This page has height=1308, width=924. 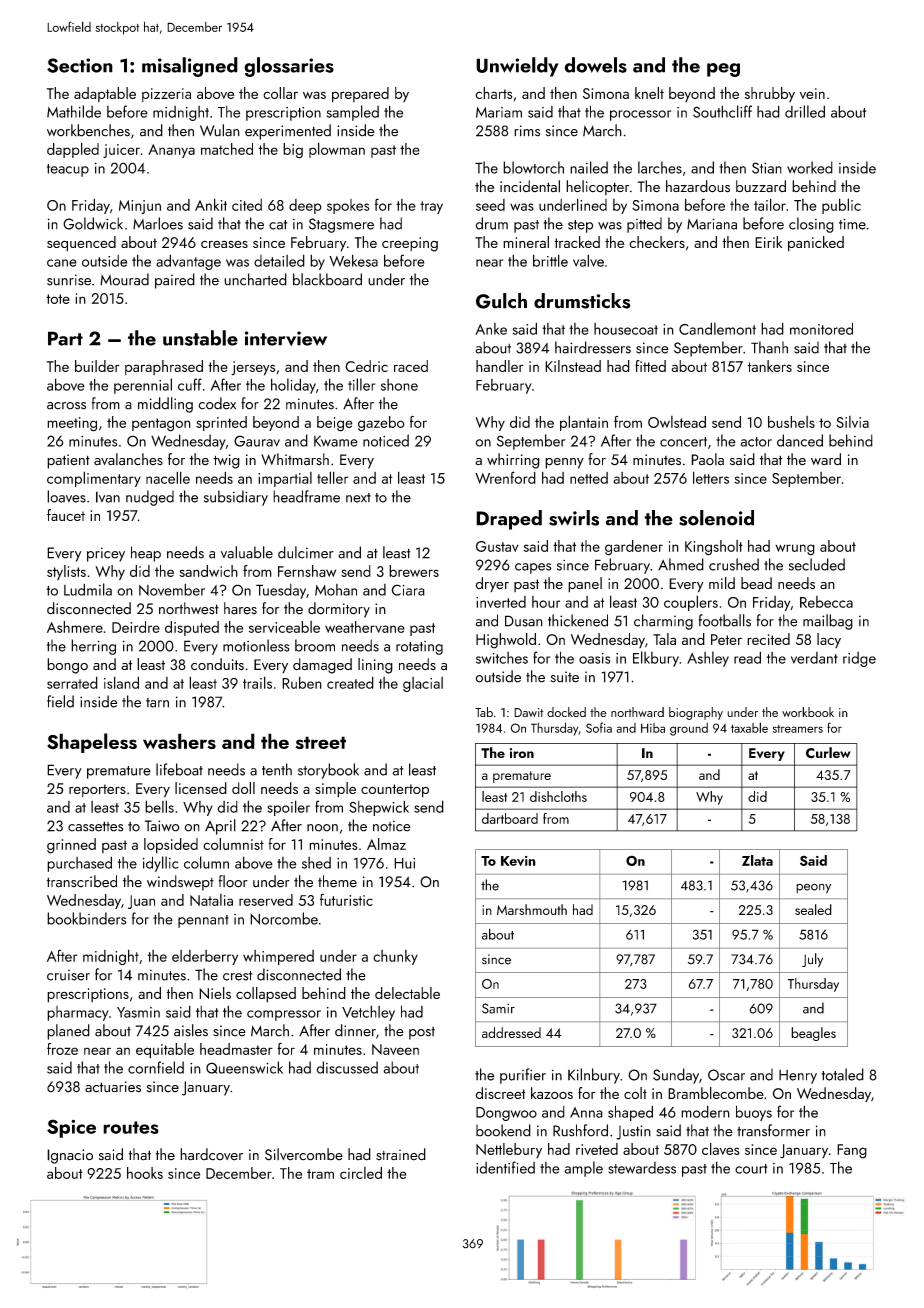 I want to click on bead, so click(x=756, y=583).
